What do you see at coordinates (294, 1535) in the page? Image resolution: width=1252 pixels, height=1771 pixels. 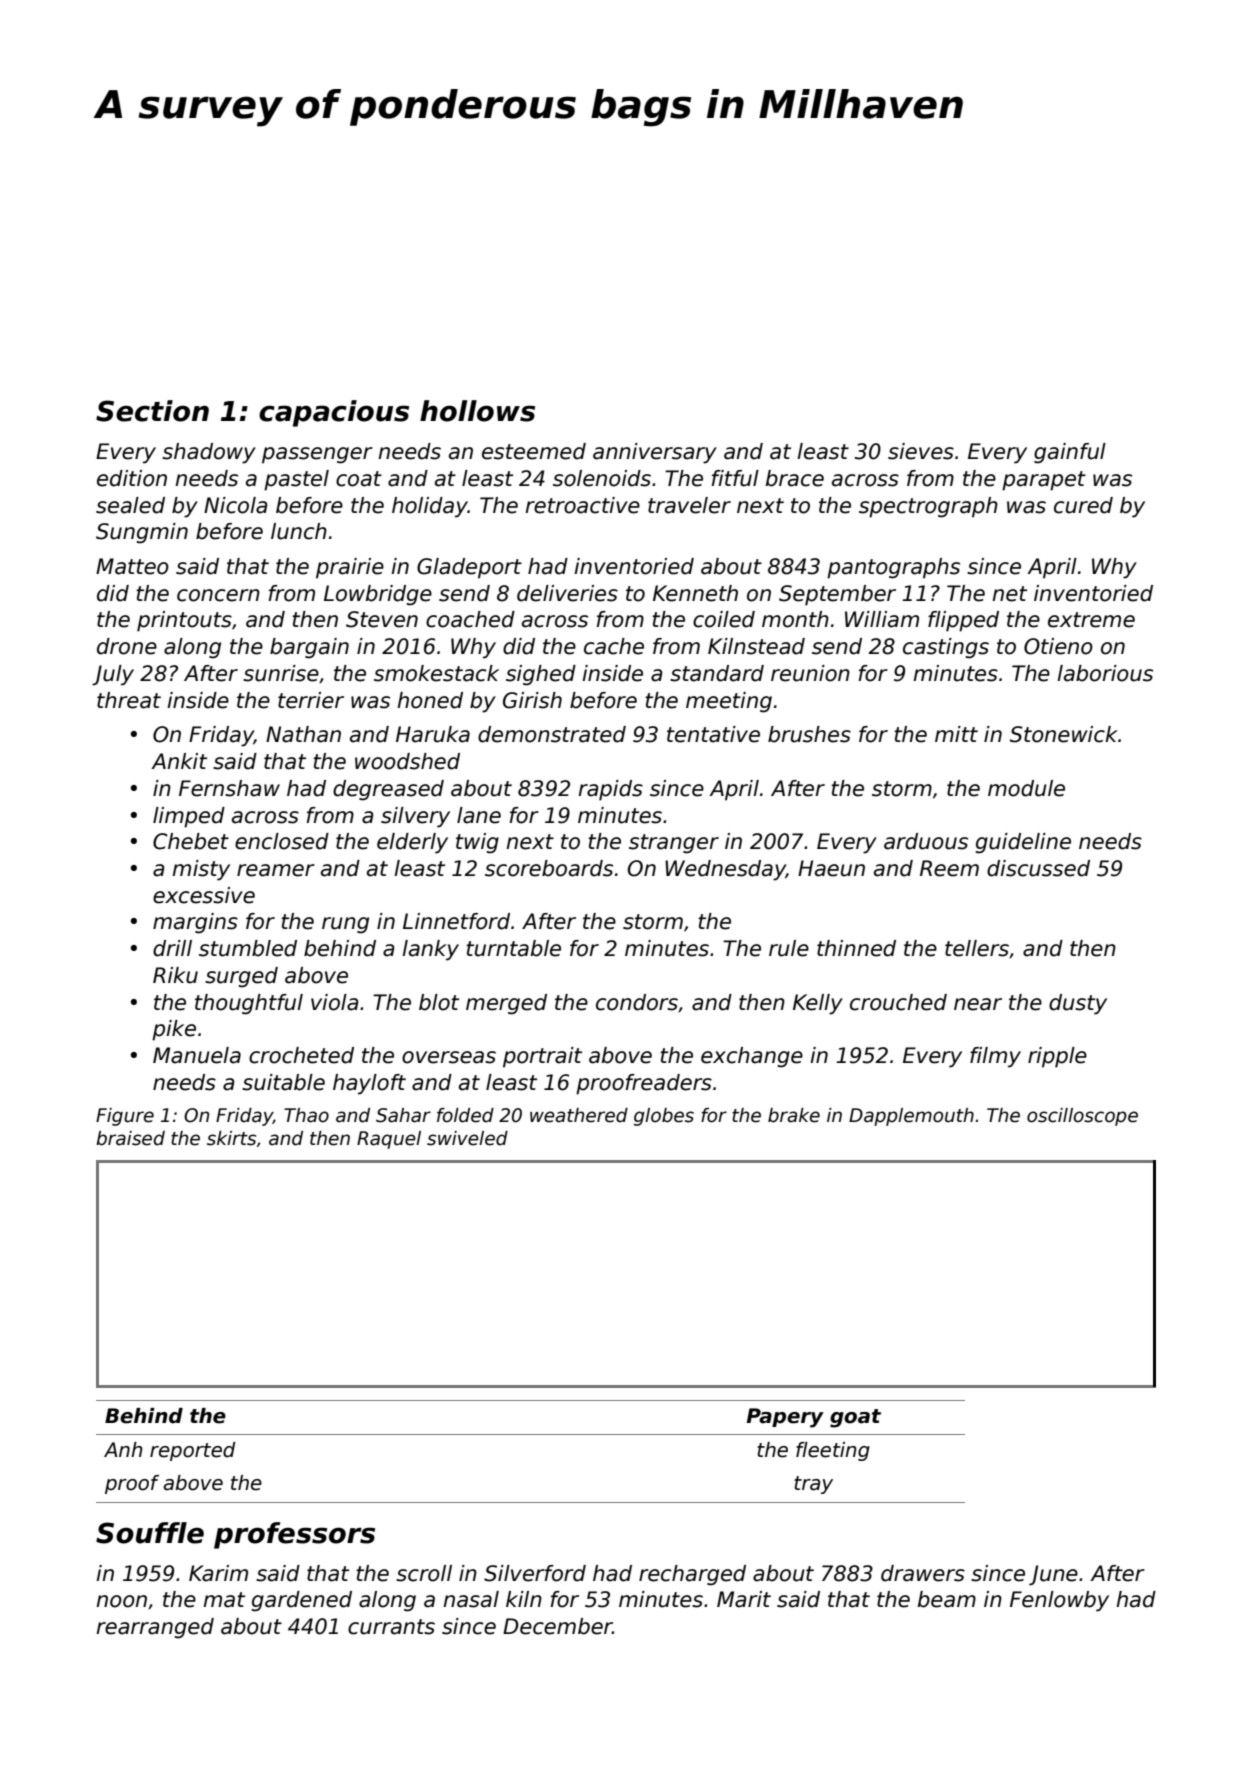 I see `professors` at bounding box center [294, 1535].
